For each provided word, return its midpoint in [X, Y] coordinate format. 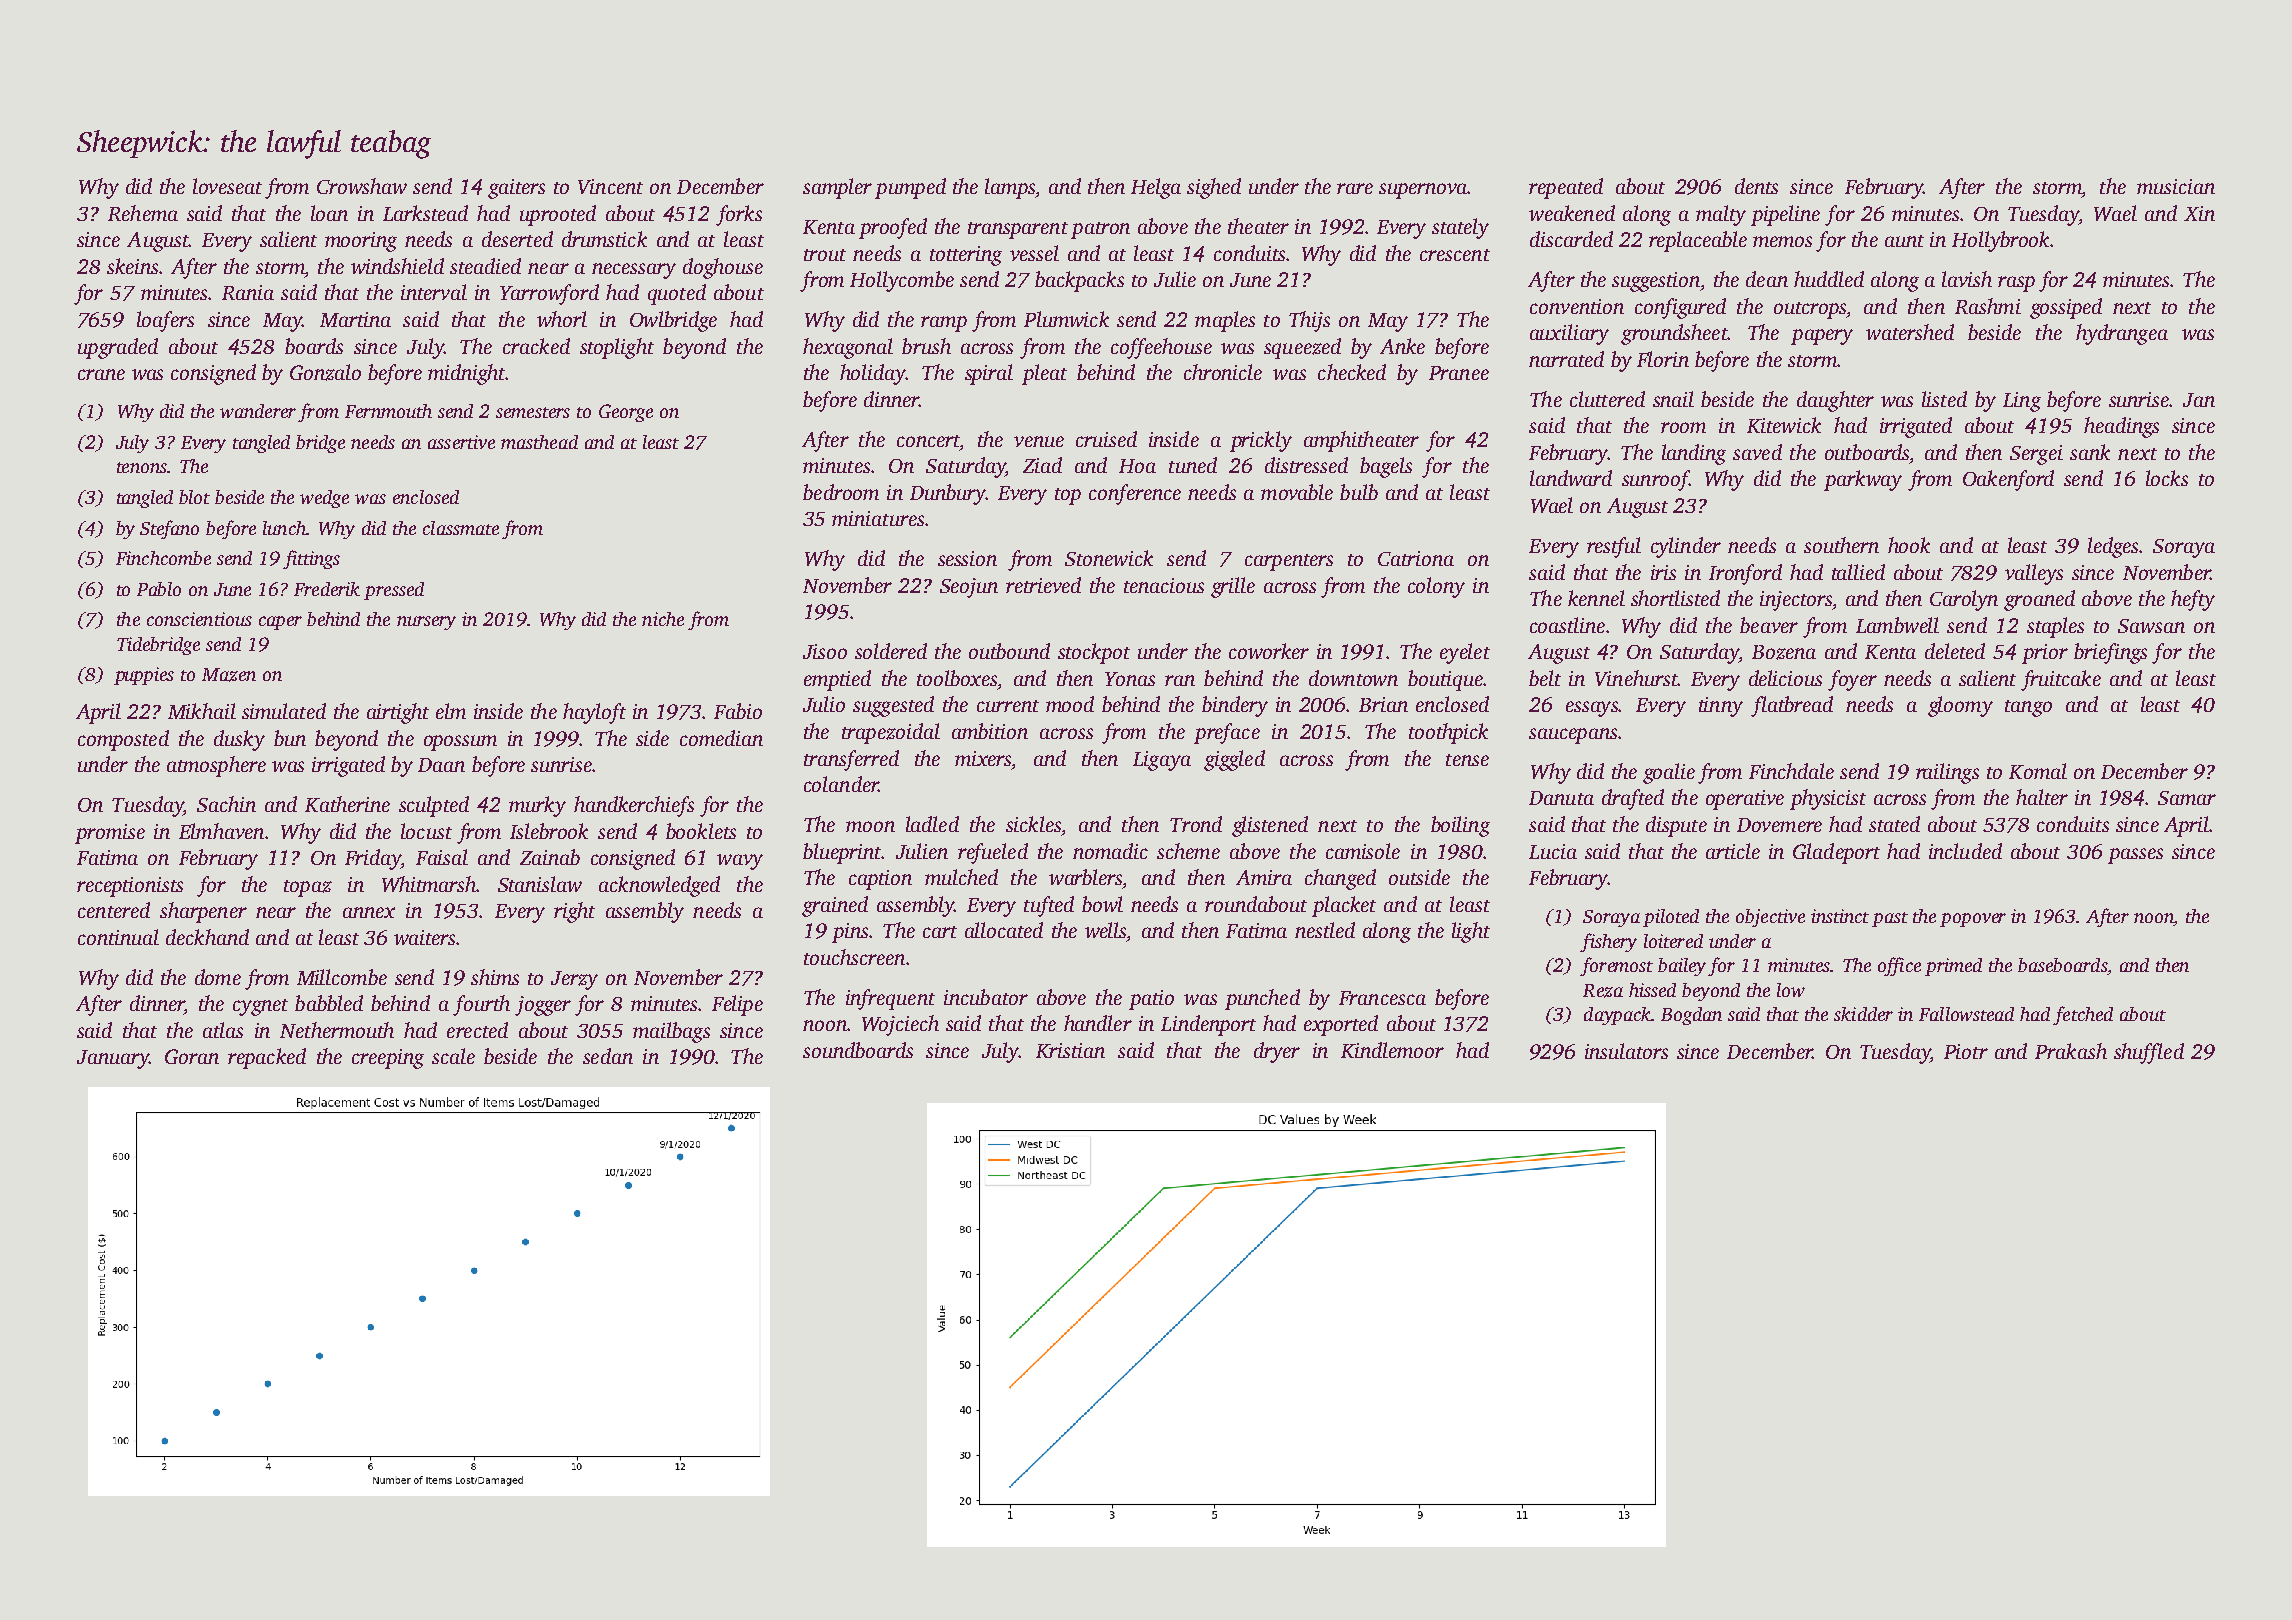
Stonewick [1109, 558]
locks [2167, 478]
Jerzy [574, 980]
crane [101, 374]
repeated [1566, 188]
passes [2135, 856]
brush [926, 346]
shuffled [2149, 1053]
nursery [426, 623]
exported [1341, 1025]
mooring [361, 242]
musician [2176, 186]
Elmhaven [221, 831]
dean [1767, 279]
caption [880, 880]
